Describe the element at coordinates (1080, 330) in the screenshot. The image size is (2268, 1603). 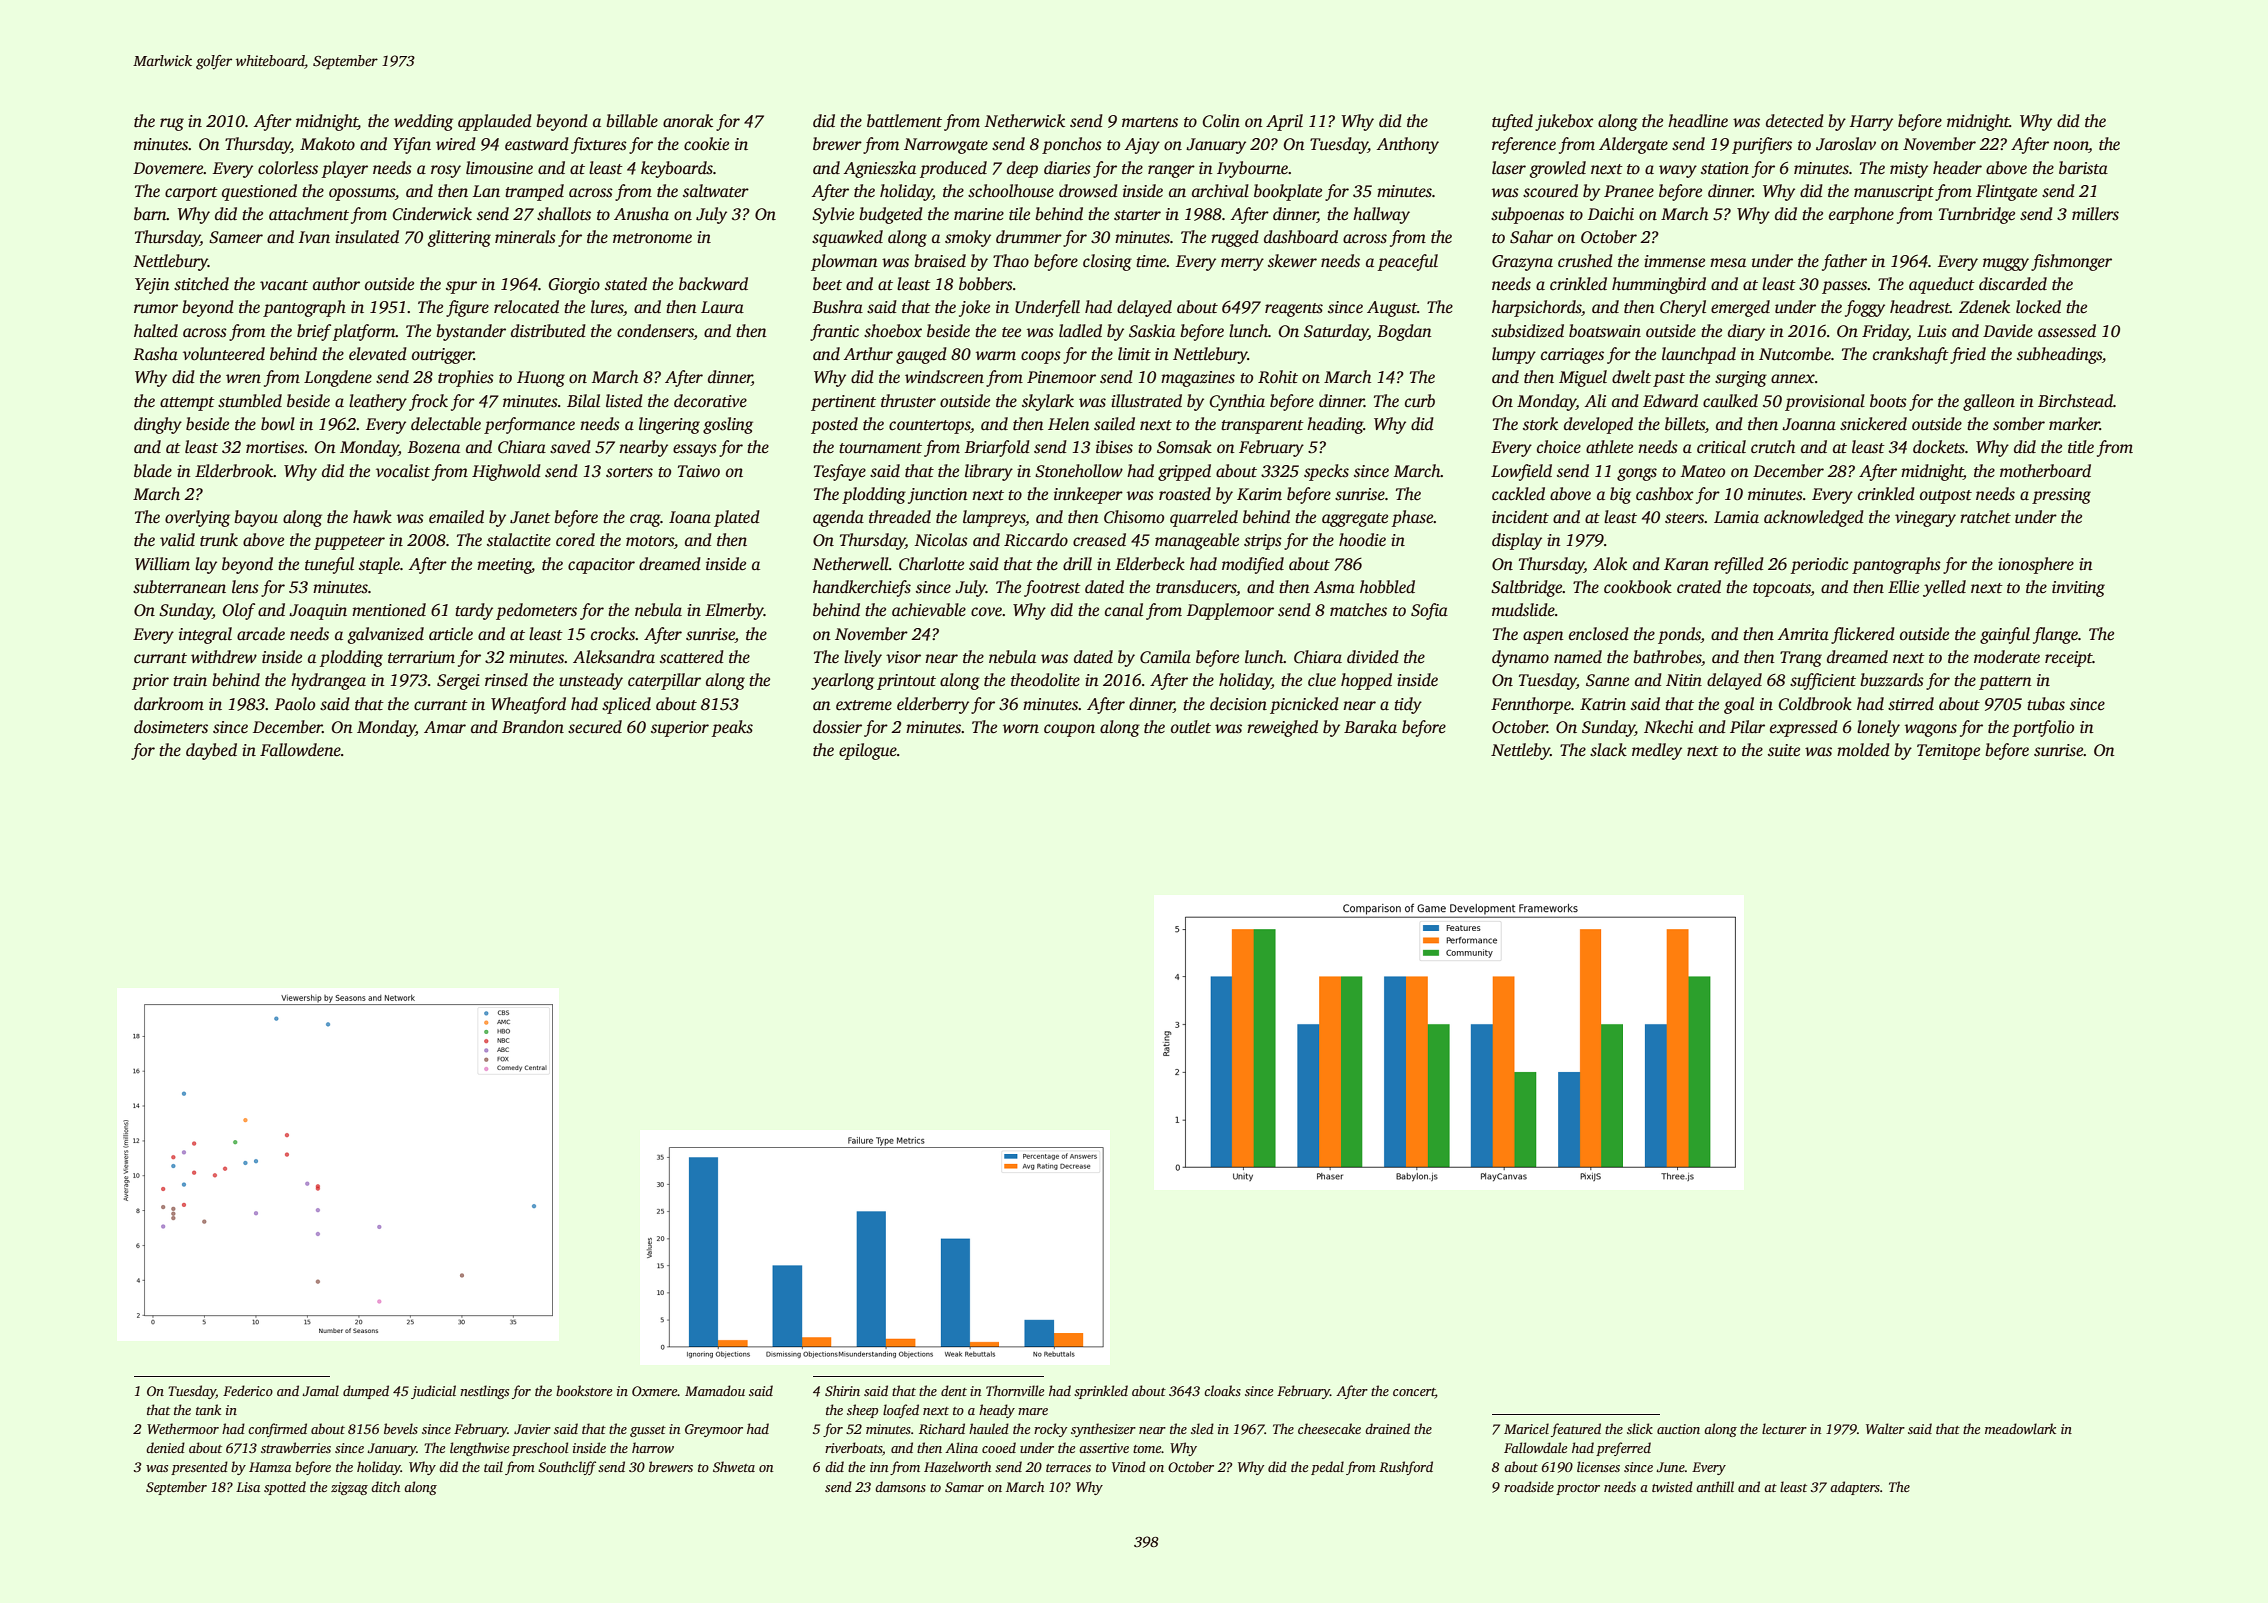
I see `ladled` at that location.
